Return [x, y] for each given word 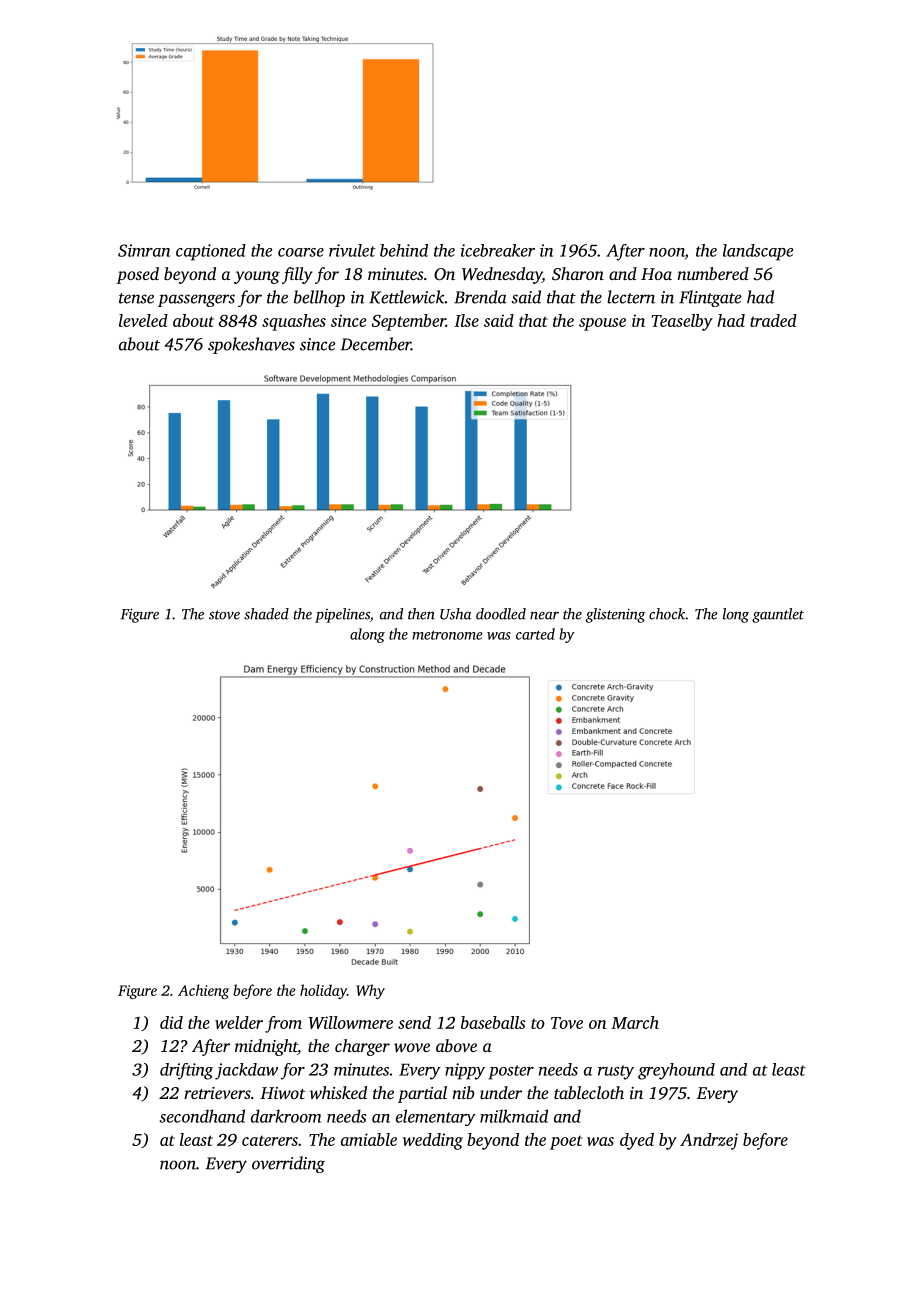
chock [667, 614]
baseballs [493, 1022]
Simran [144, 250]
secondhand [202, 1116]
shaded [266, 614]
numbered [713, 273]
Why [370, 991]
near [544, 616]
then [421, 614]
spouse [602, 324]
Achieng [203, 991]
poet [566, 1143]
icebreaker [498, 250]
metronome [447, 635]
